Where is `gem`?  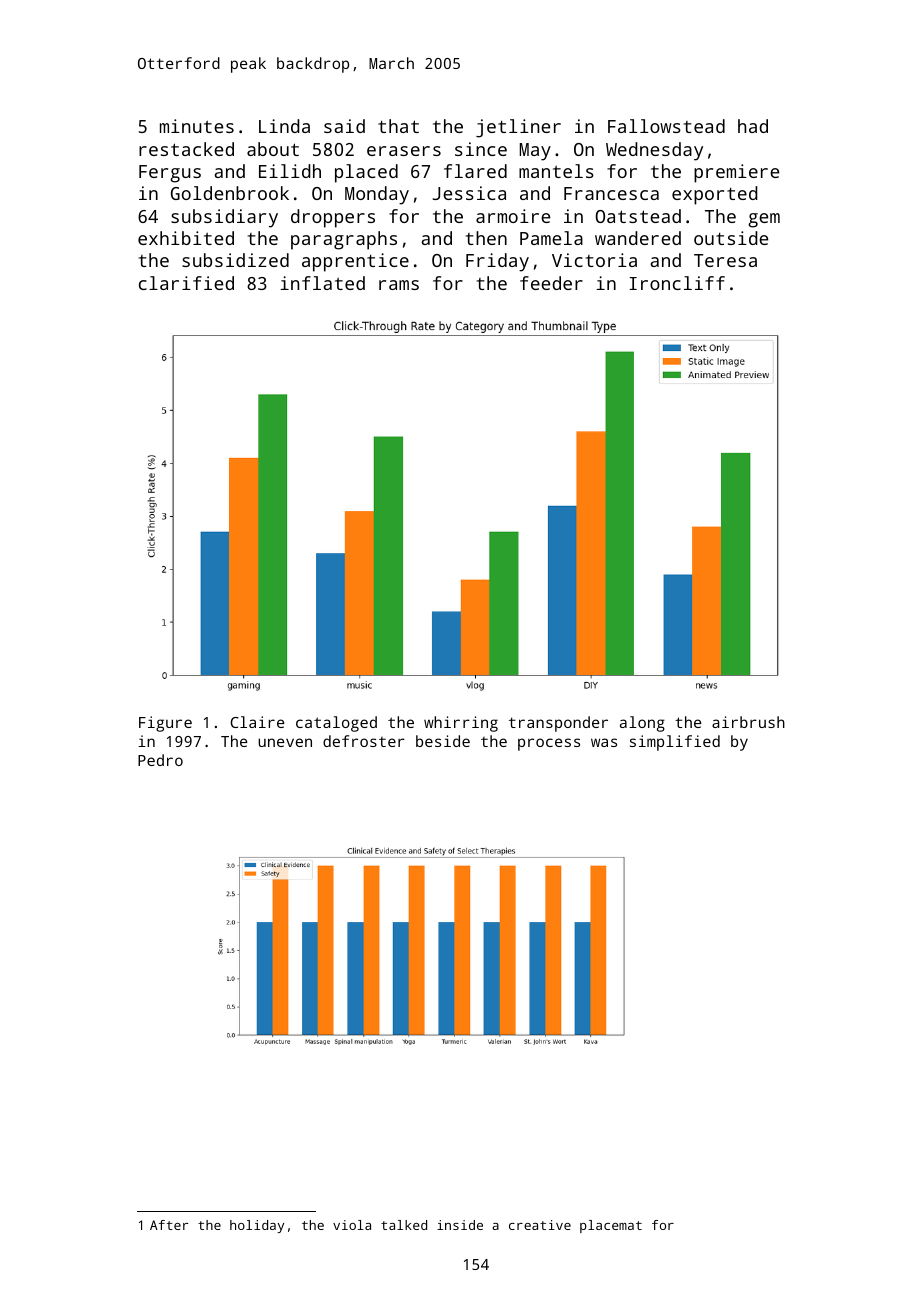
gem is located at coordinates (764, 220).
